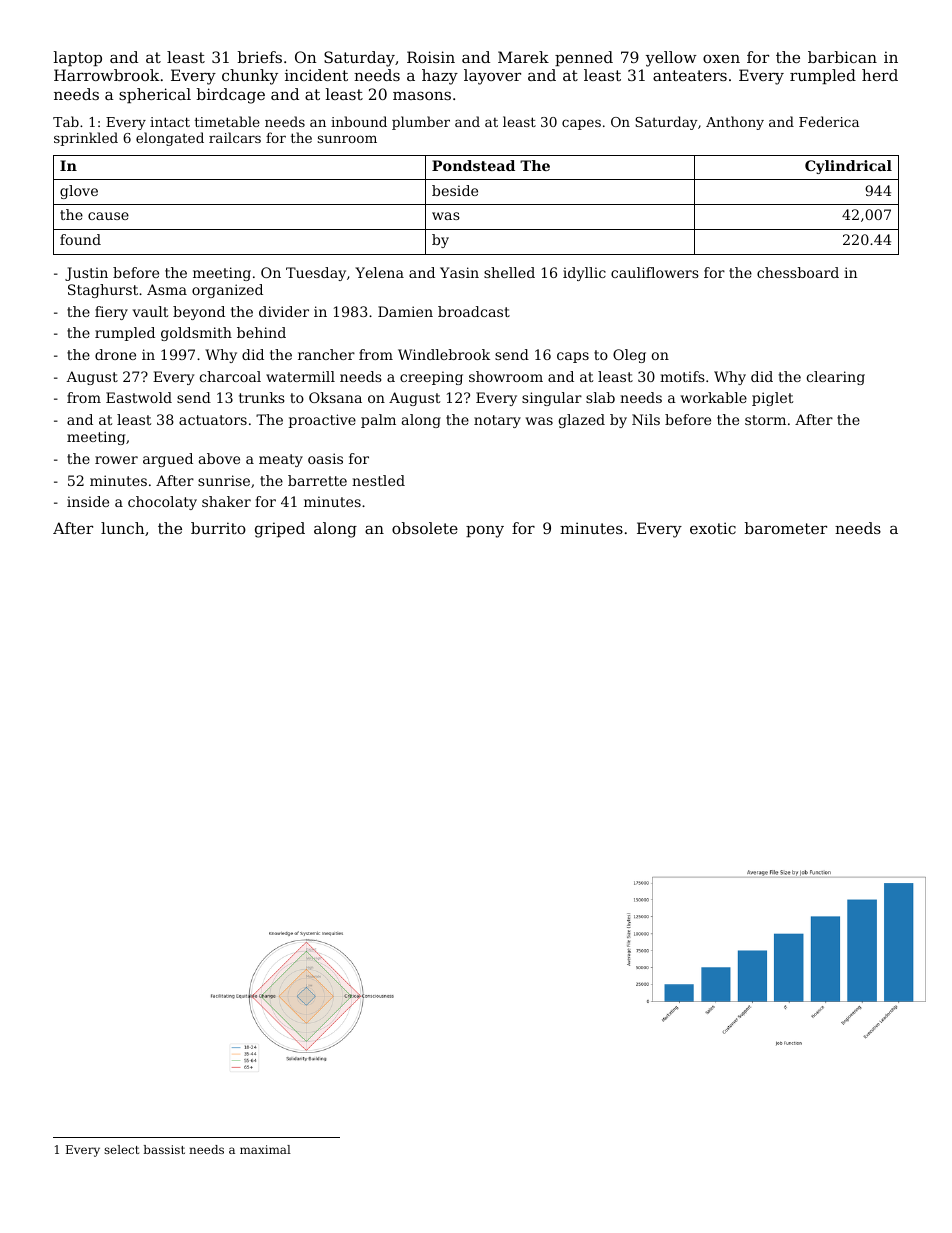 This screenshot has height=1233, width=952. Describe the element at coordinates (123, 528) in the screenshot. I see `lunch` at that location.
